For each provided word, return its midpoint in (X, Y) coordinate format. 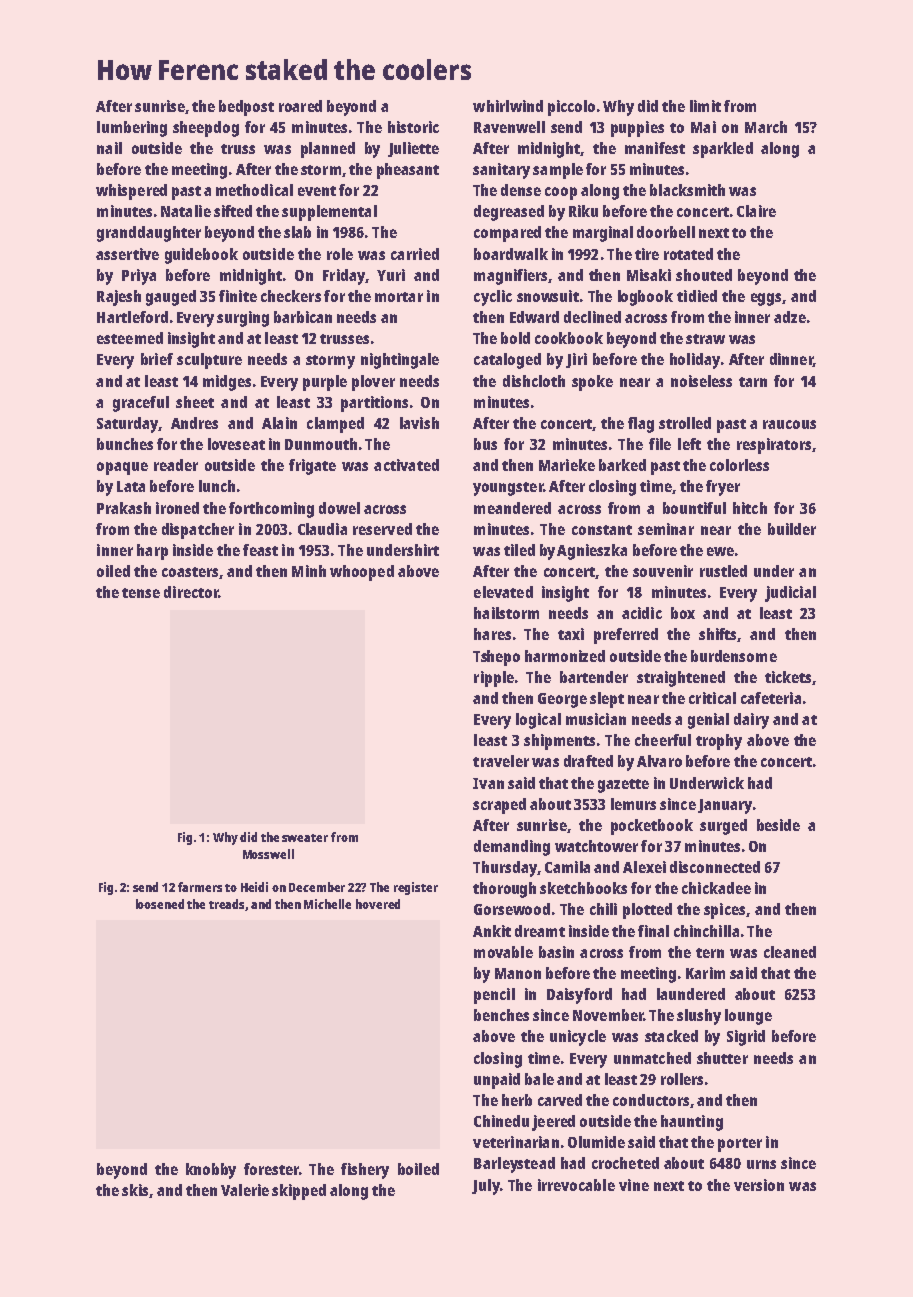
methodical (254, 190)
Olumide (596, 1142)
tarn (753, 382)
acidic (642, 613)
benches (501, 1015)
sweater (305, 838)
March (766, 127)
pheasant (408, 171)
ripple (494, 679)
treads (227, 905)
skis (135, 1190)
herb (517, 1100)
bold (515, 338)
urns (761, 1164)
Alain (279, 423)
